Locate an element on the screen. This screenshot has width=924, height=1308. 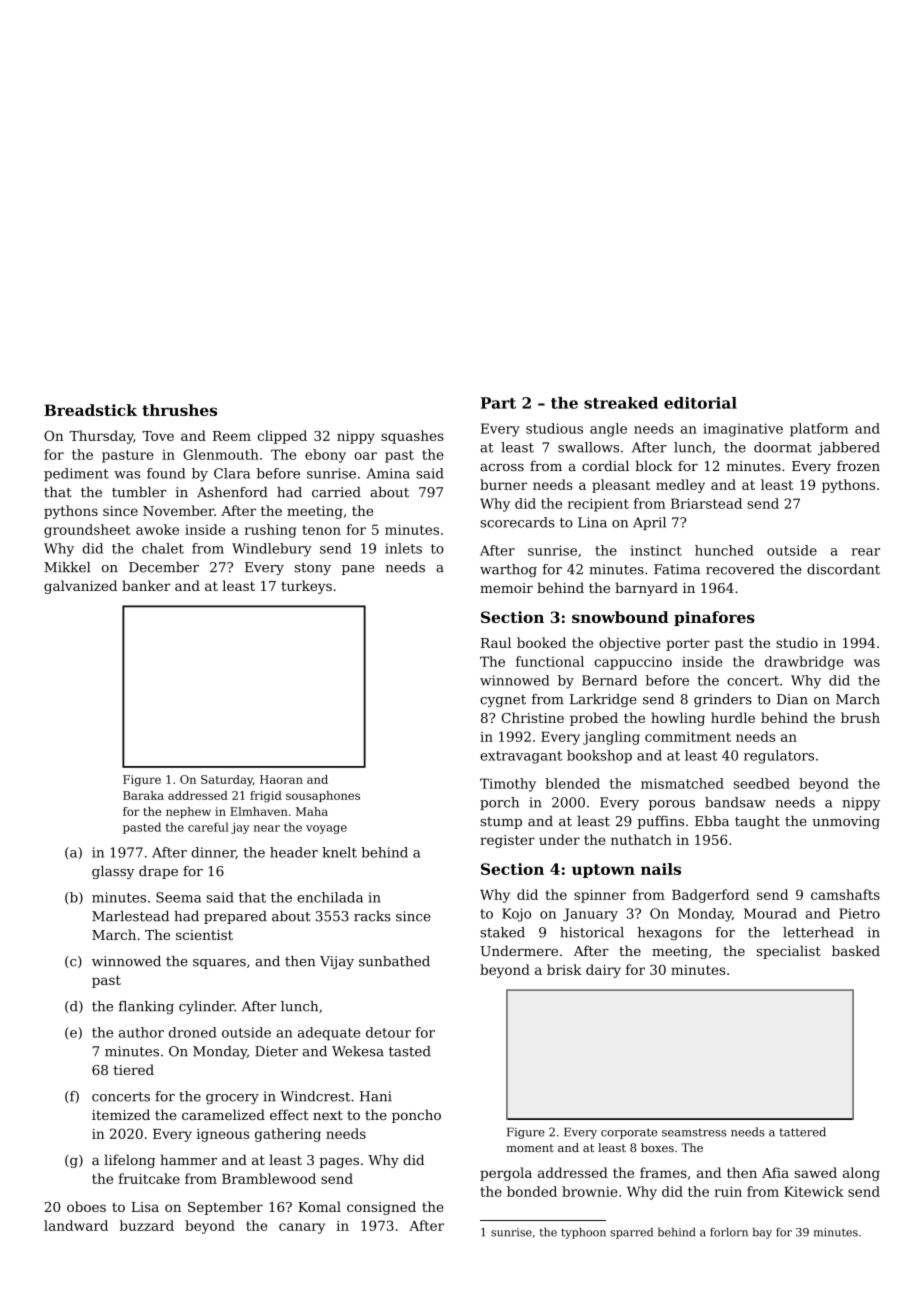
platform is located at coordinates (819, 430).
